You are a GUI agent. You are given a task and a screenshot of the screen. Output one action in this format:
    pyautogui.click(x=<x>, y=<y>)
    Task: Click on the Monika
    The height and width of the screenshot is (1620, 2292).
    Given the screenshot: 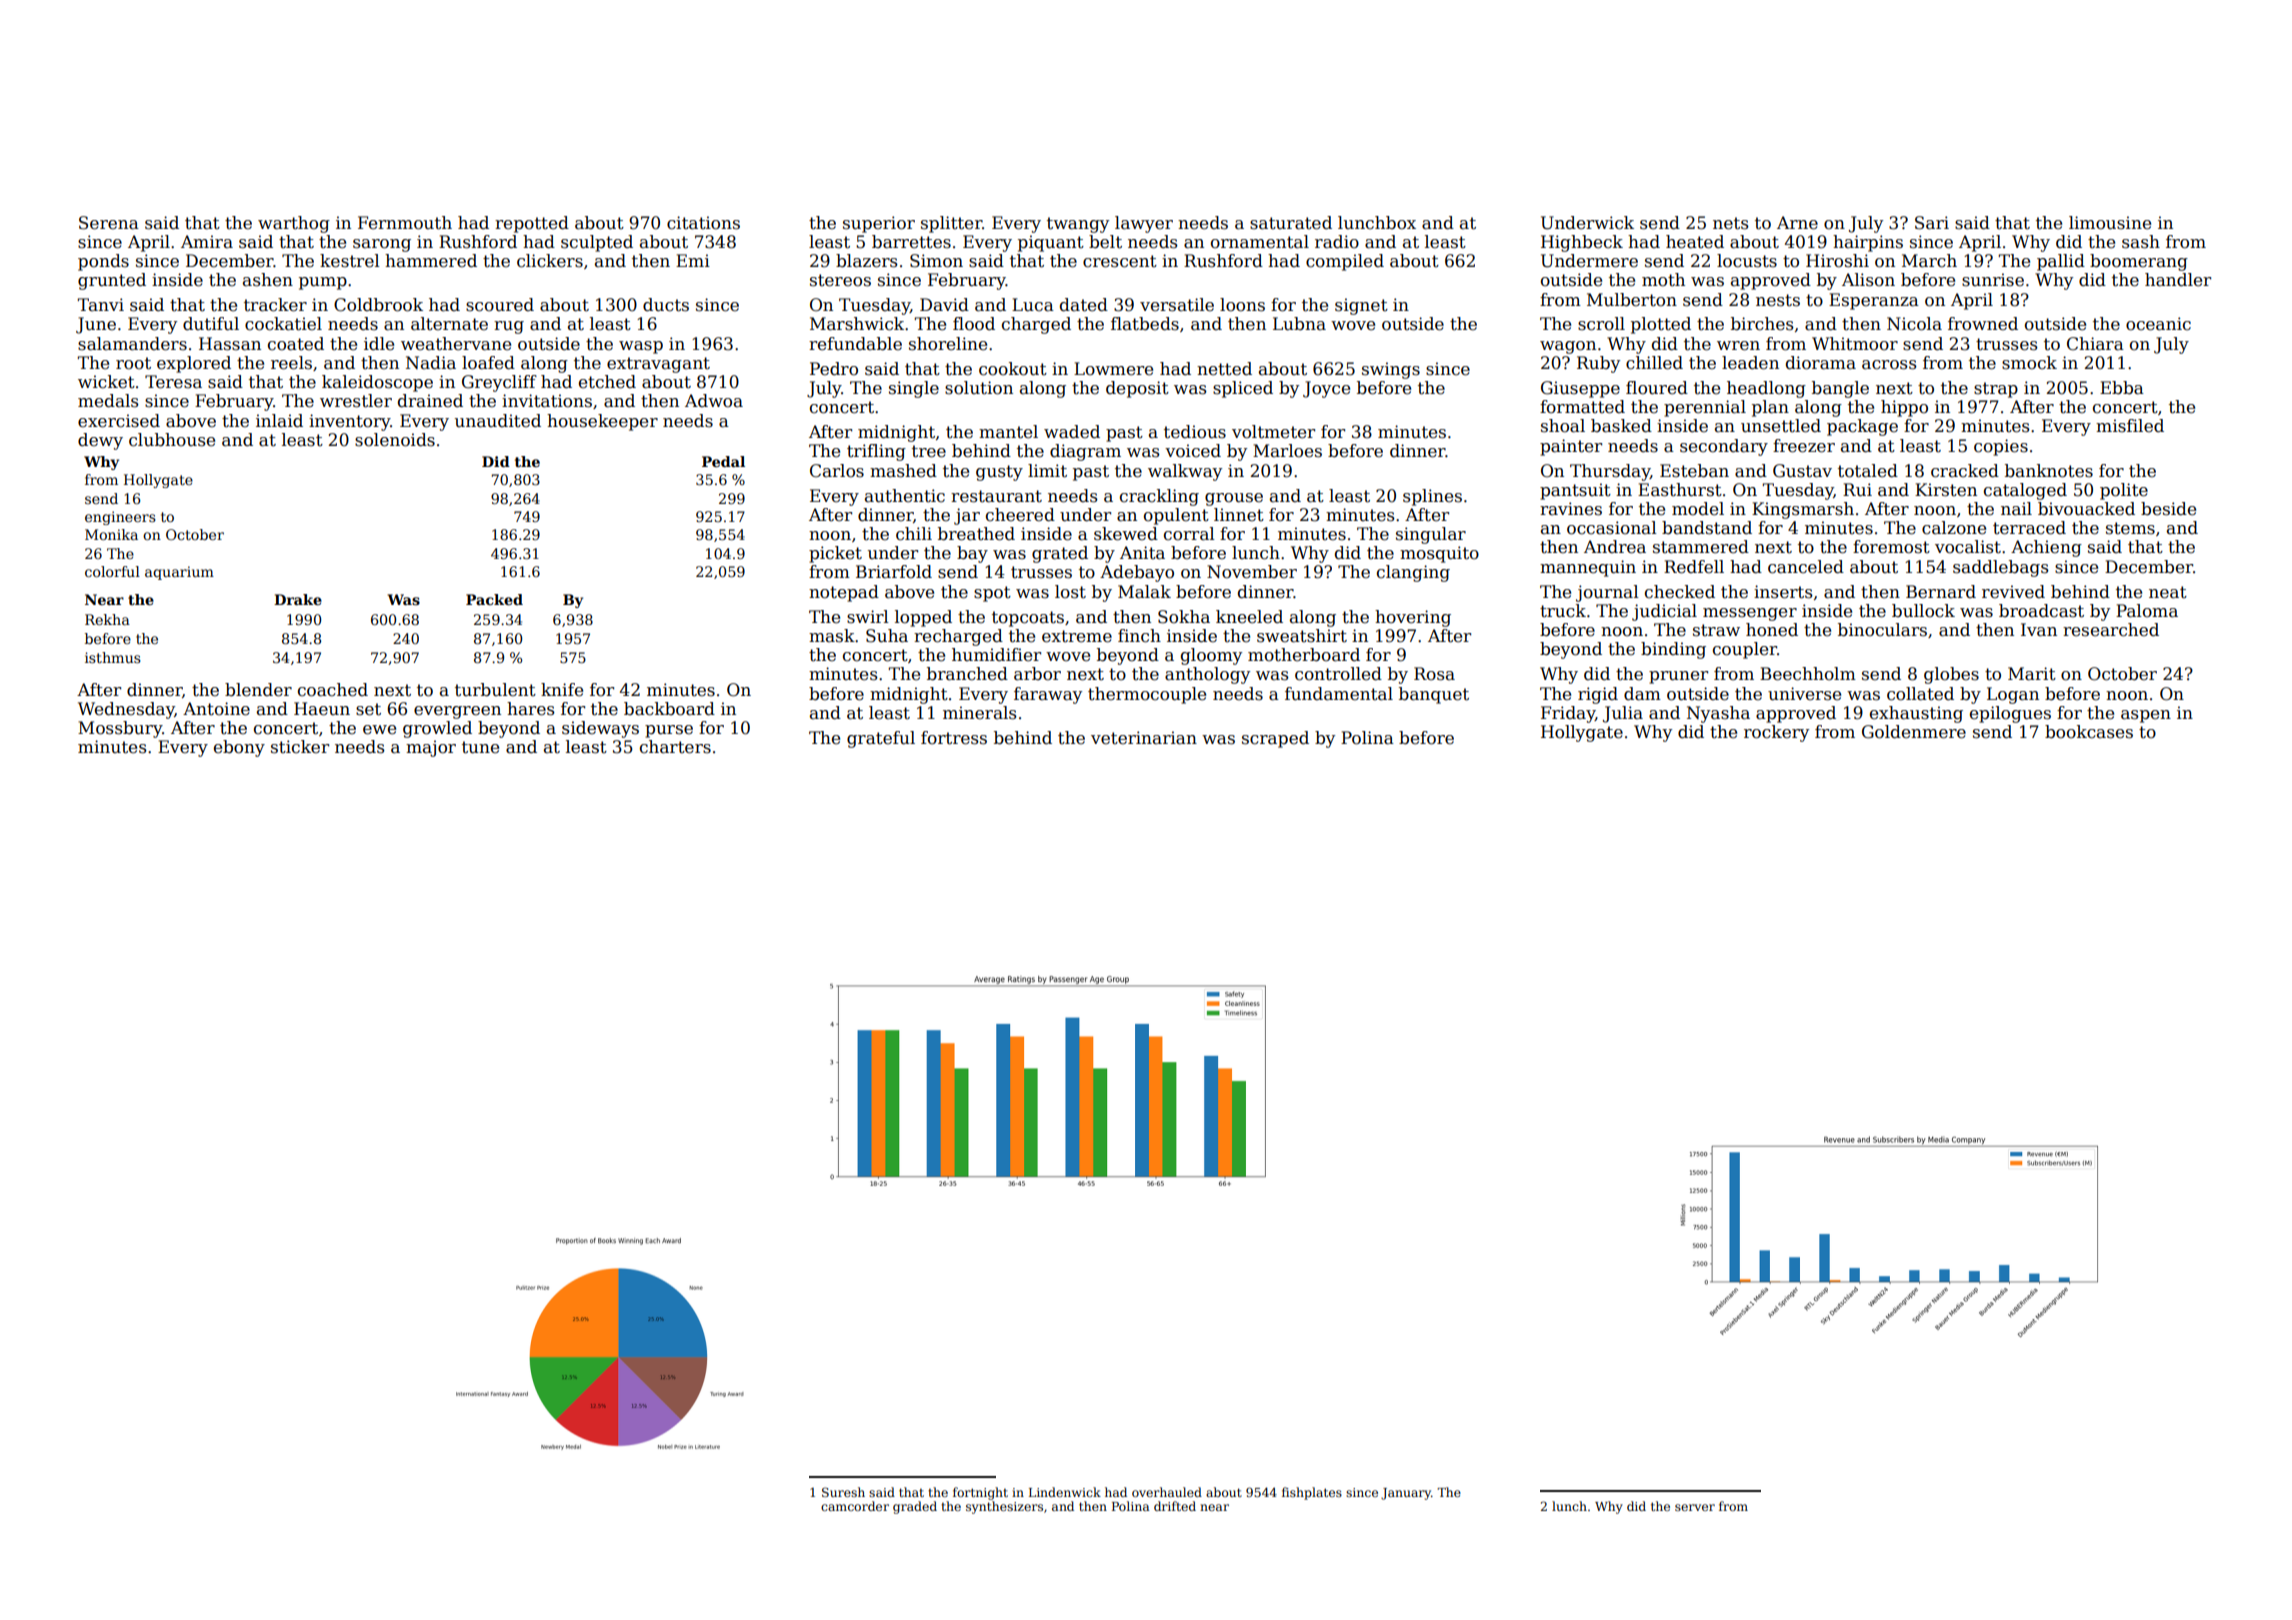 What is the action you would take?
    pyautogui.click(x=111, y=534)
